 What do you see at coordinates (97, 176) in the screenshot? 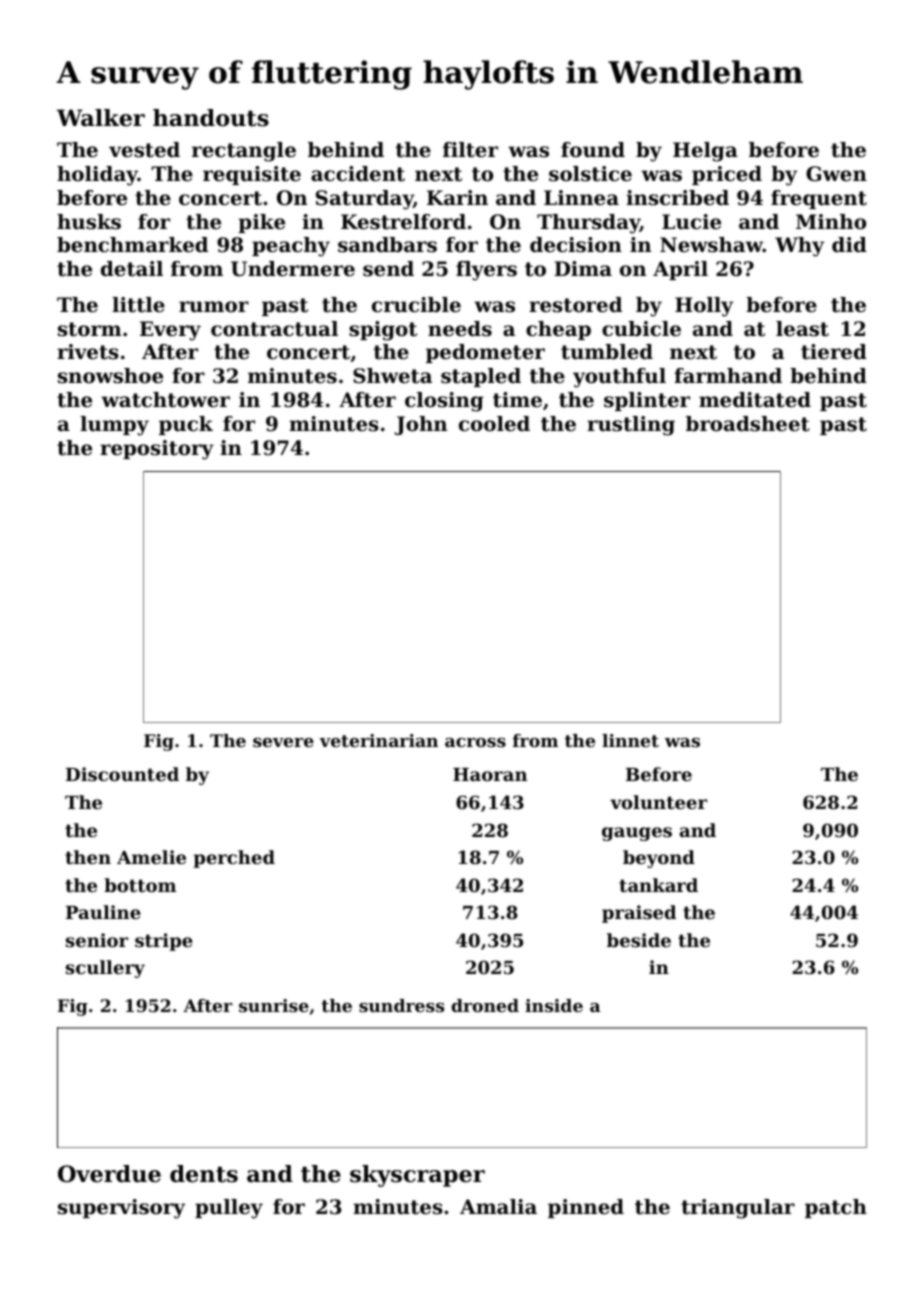
I see `holiday` at bounding box center [97, 176].
